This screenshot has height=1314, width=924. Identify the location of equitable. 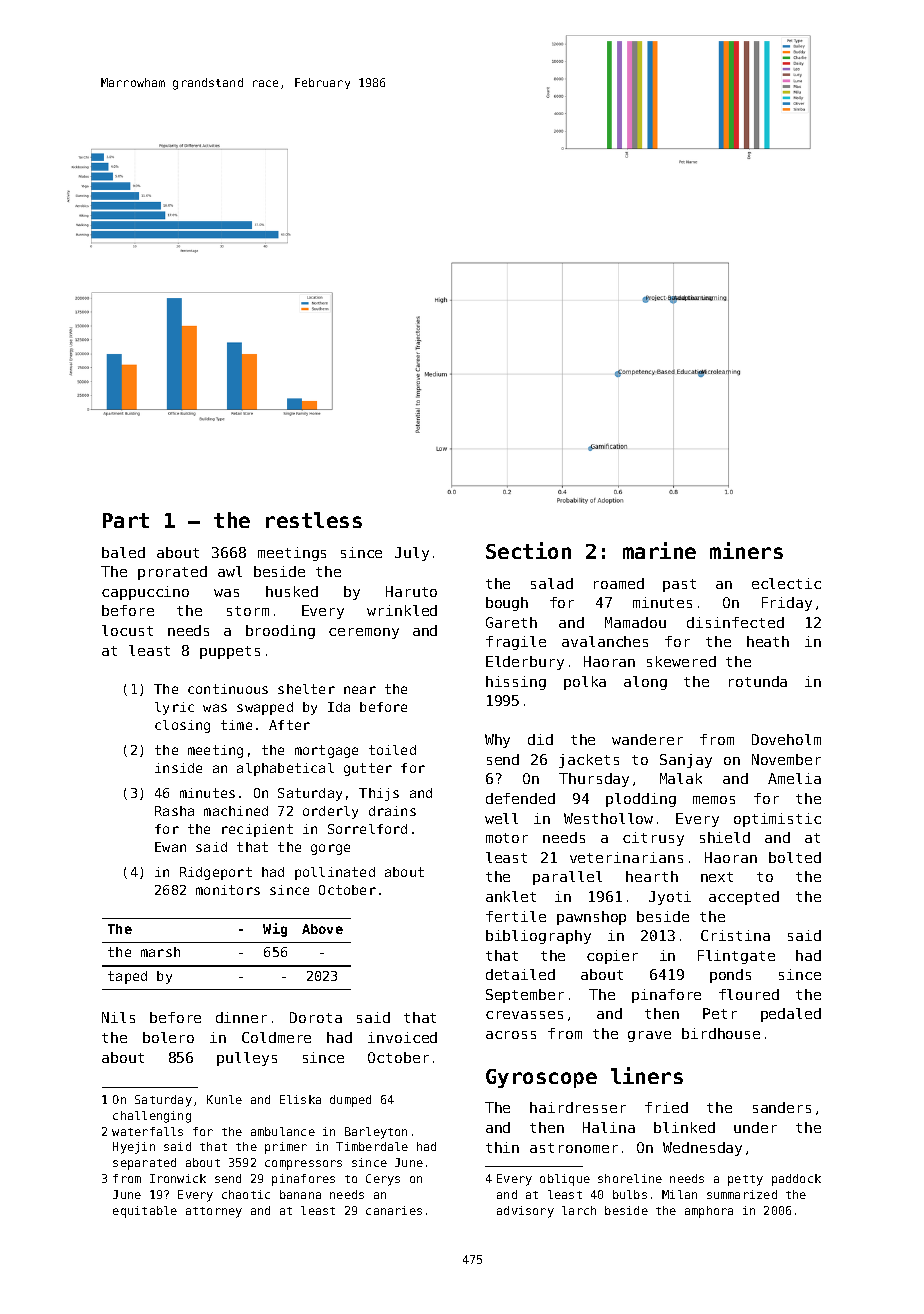
(145, 1212).
